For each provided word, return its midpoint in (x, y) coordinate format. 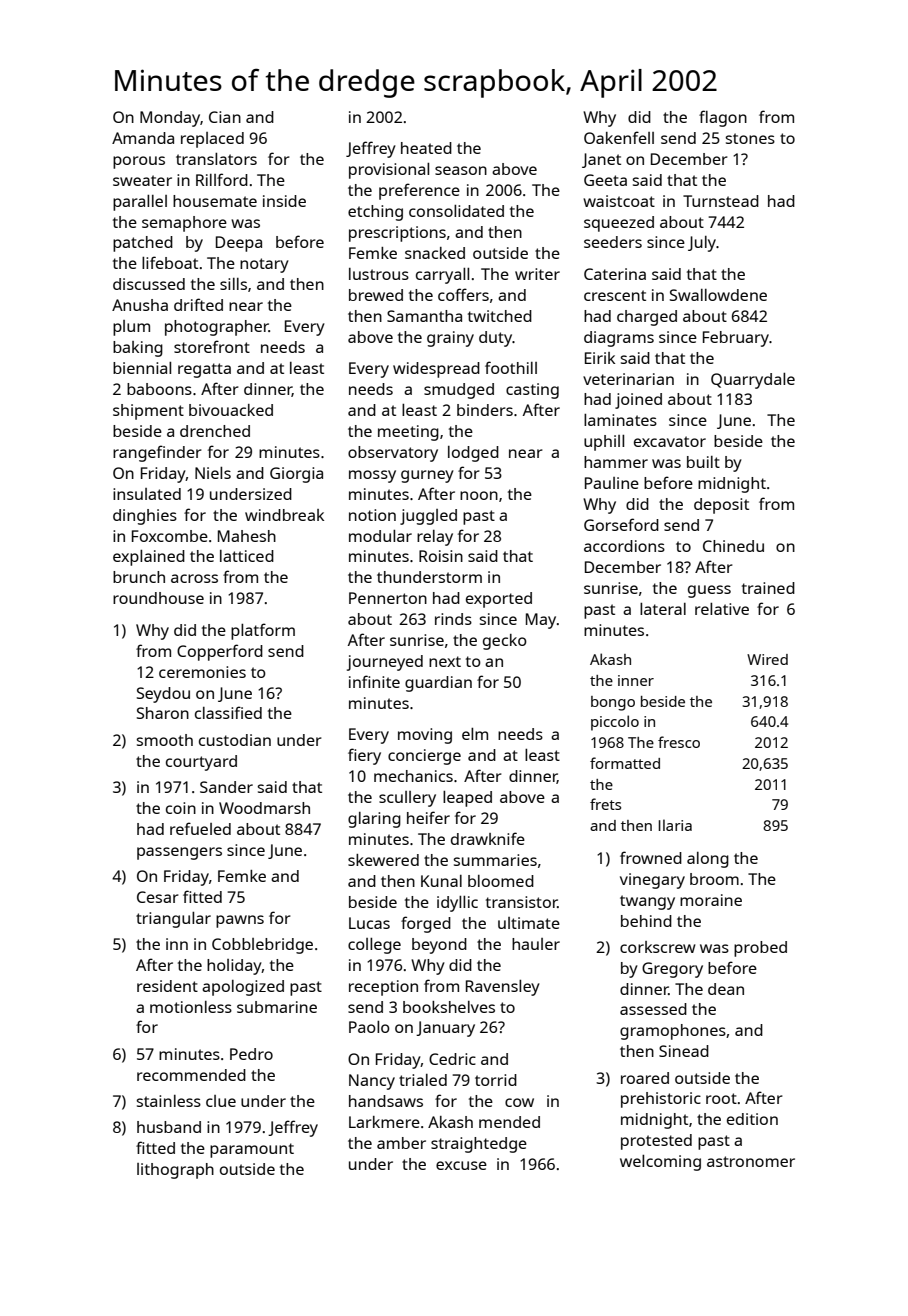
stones (750, 138)
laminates (620, 420)
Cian (225, 117)
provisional (389, 171)
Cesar (158, 897)
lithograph (175, 1171)
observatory (393, 454)
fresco (679, 742)
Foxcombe (170, 536)
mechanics (413, 776)
